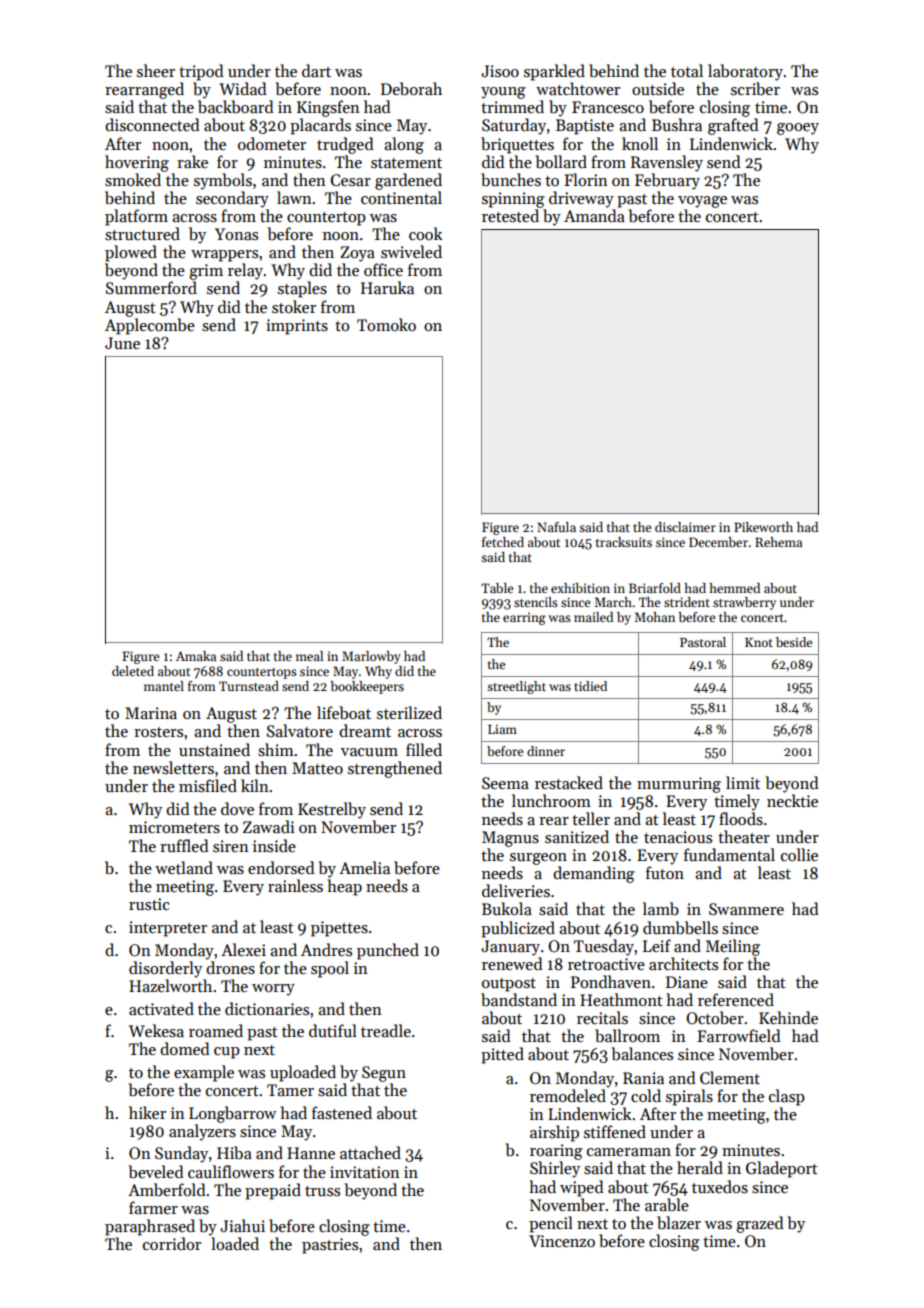 Image resolution: width=924 pixels, height=1308 pixels. Describe the element at coordinates (172, 1243) in the image. I see `corridor` at that location.
